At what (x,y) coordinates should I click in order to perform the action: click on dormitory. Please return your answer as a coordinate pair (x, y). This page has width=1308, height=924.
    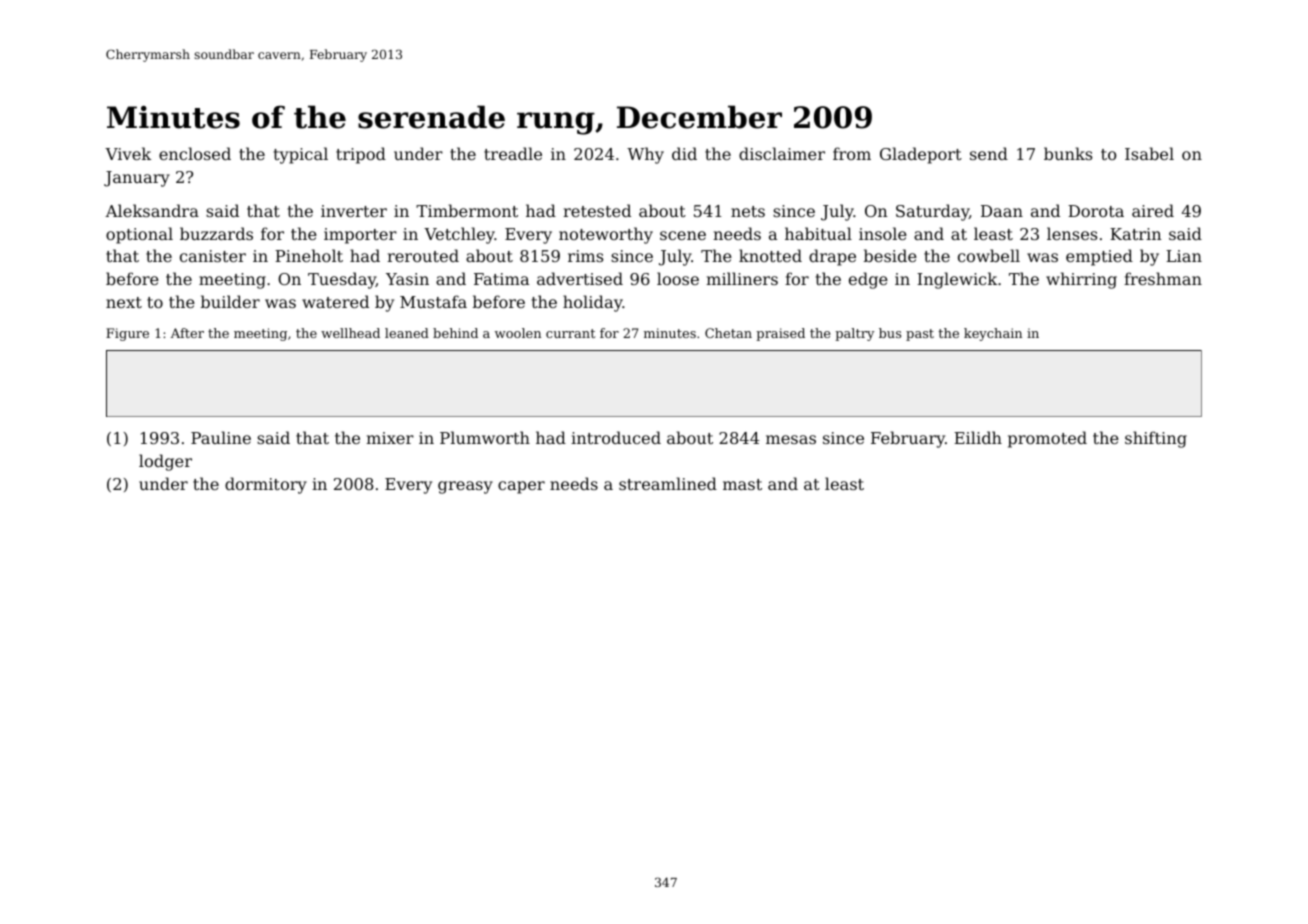
    Looking at the image, I should click on (266, 485).
